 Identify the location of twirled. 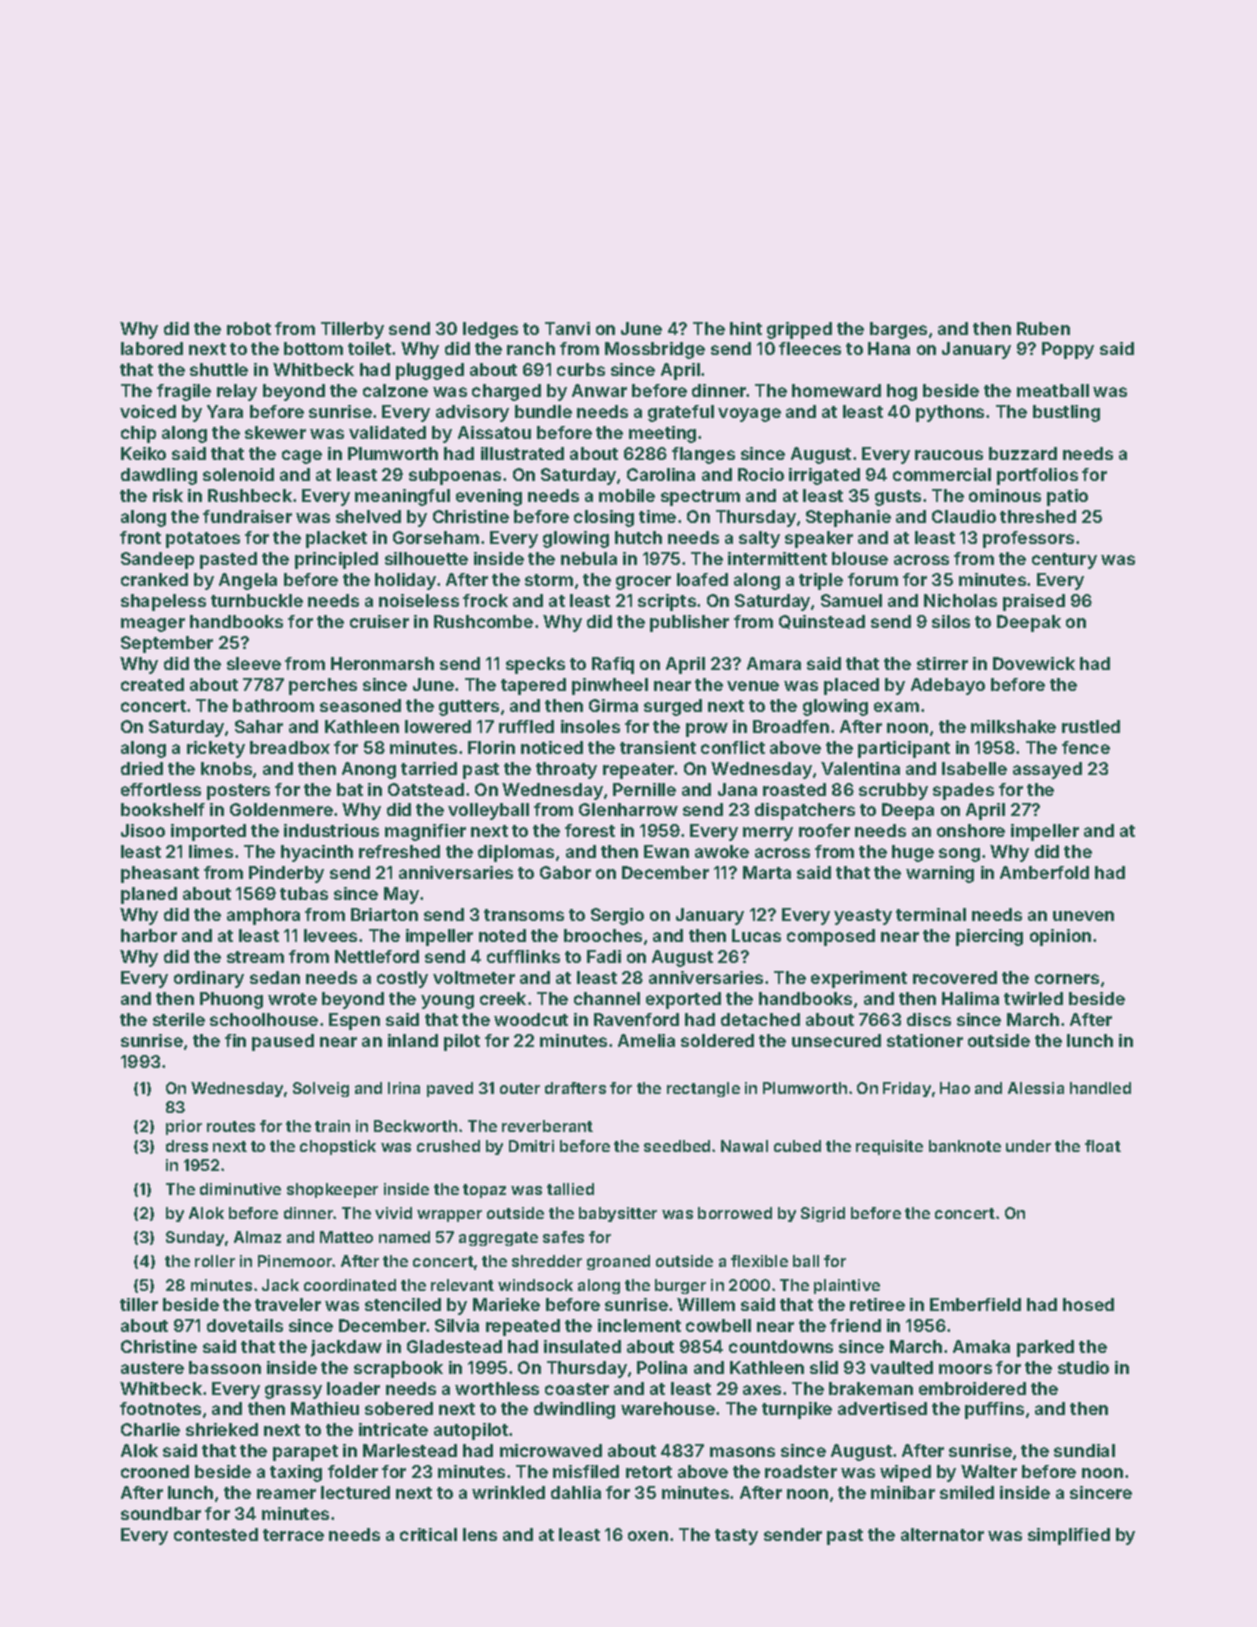
(1033, 998).
